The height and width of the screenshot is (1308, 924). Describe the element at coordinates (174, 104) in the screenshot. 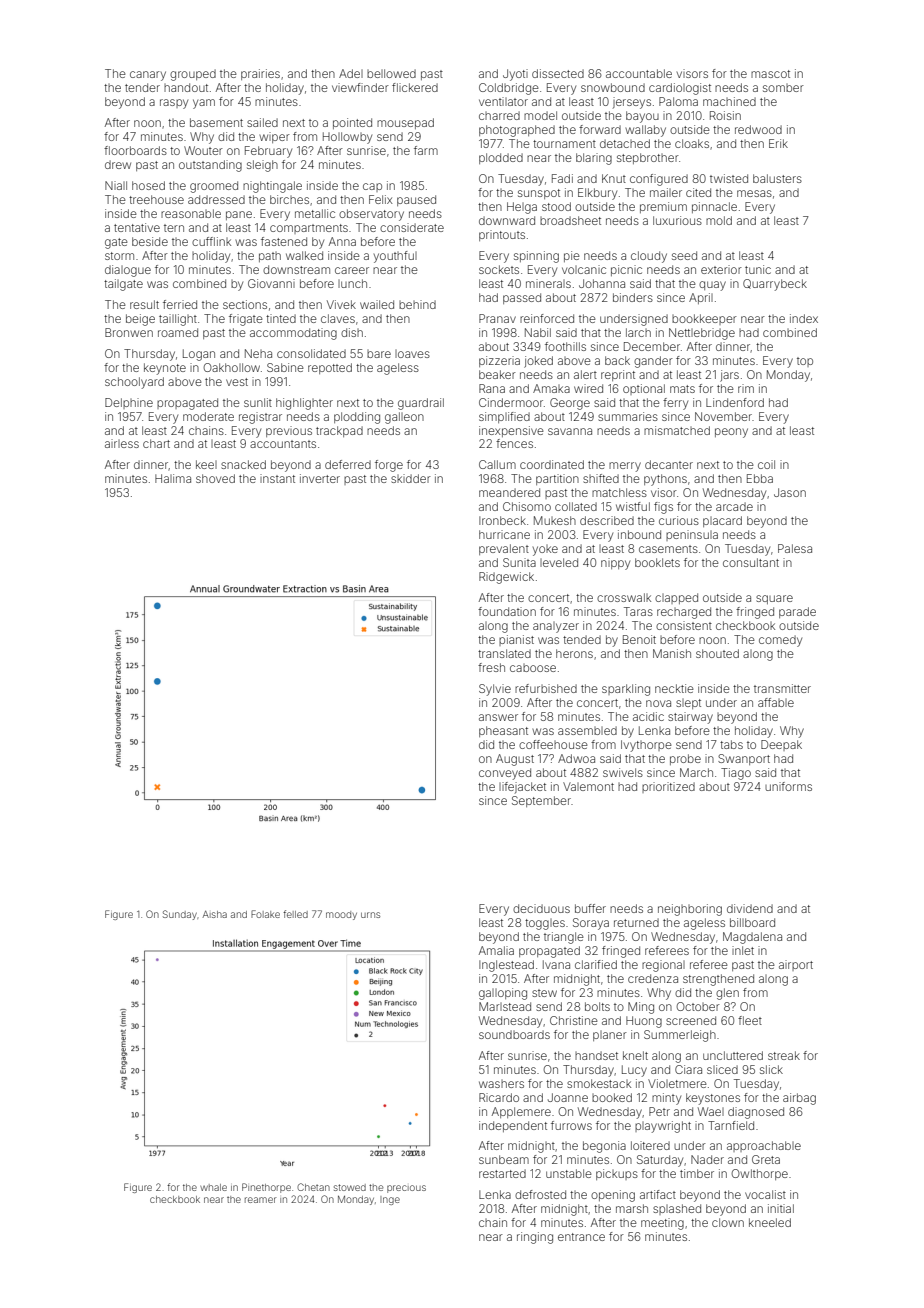

I see `raspy` at that location.
